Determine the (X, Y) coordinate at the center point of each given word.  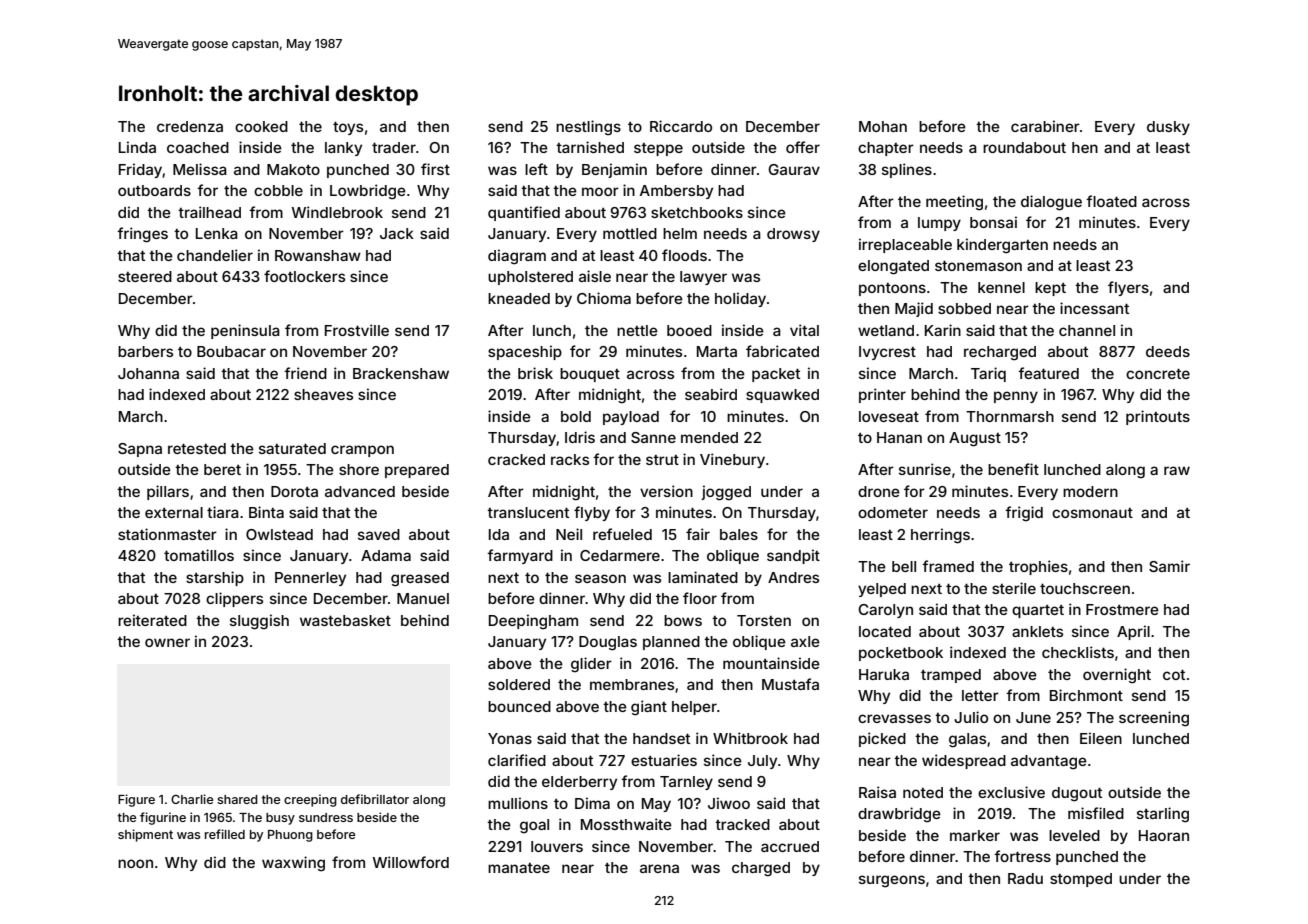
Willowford (410, 862)
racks (570, 459)
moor (600, 191)
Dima (592, 803)
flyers (1128, 288)
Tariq (988, 374)
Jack (397, 233)
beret (222, 469)
